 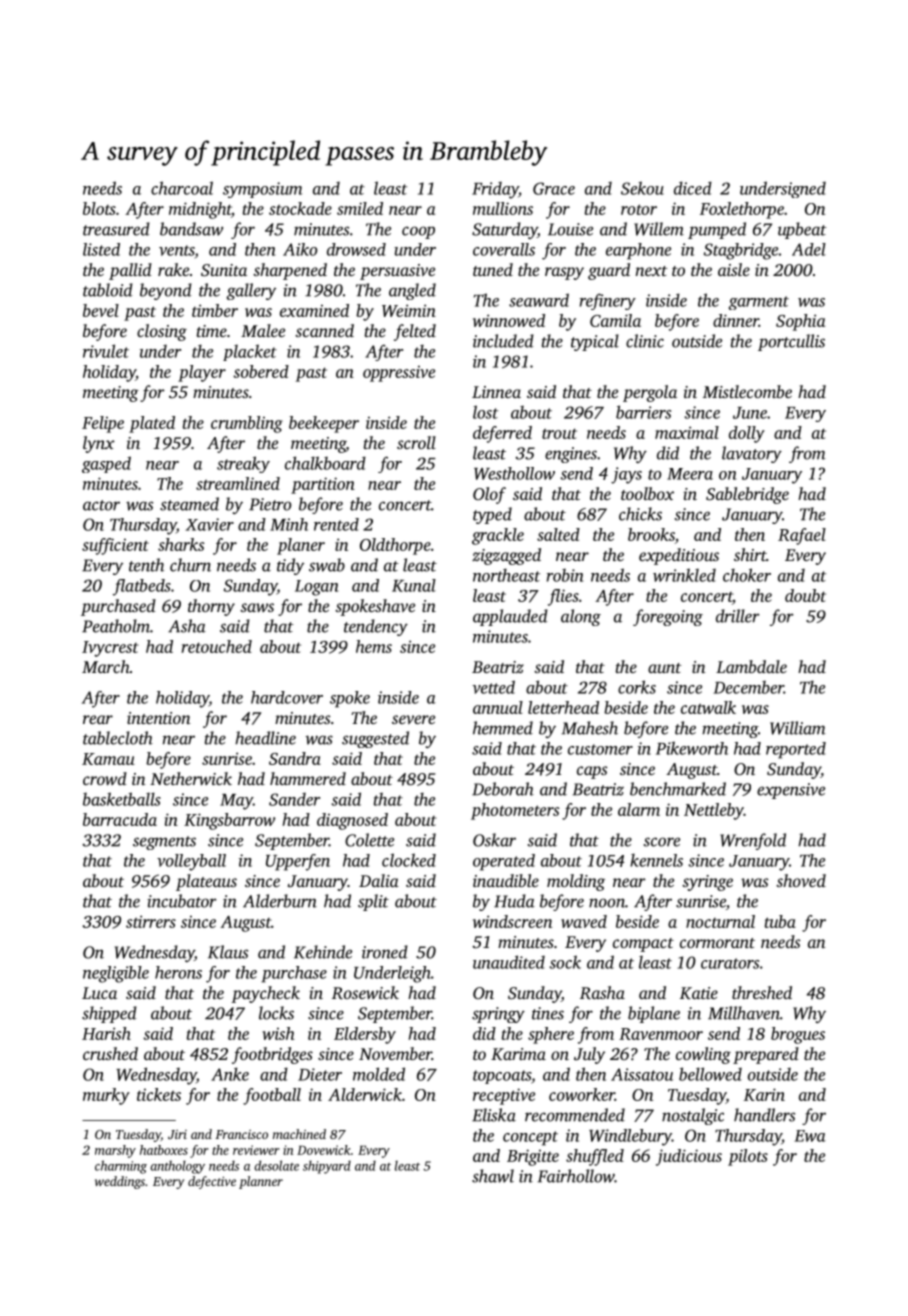 I want to click on maximal, so click(x=687, y=432).
